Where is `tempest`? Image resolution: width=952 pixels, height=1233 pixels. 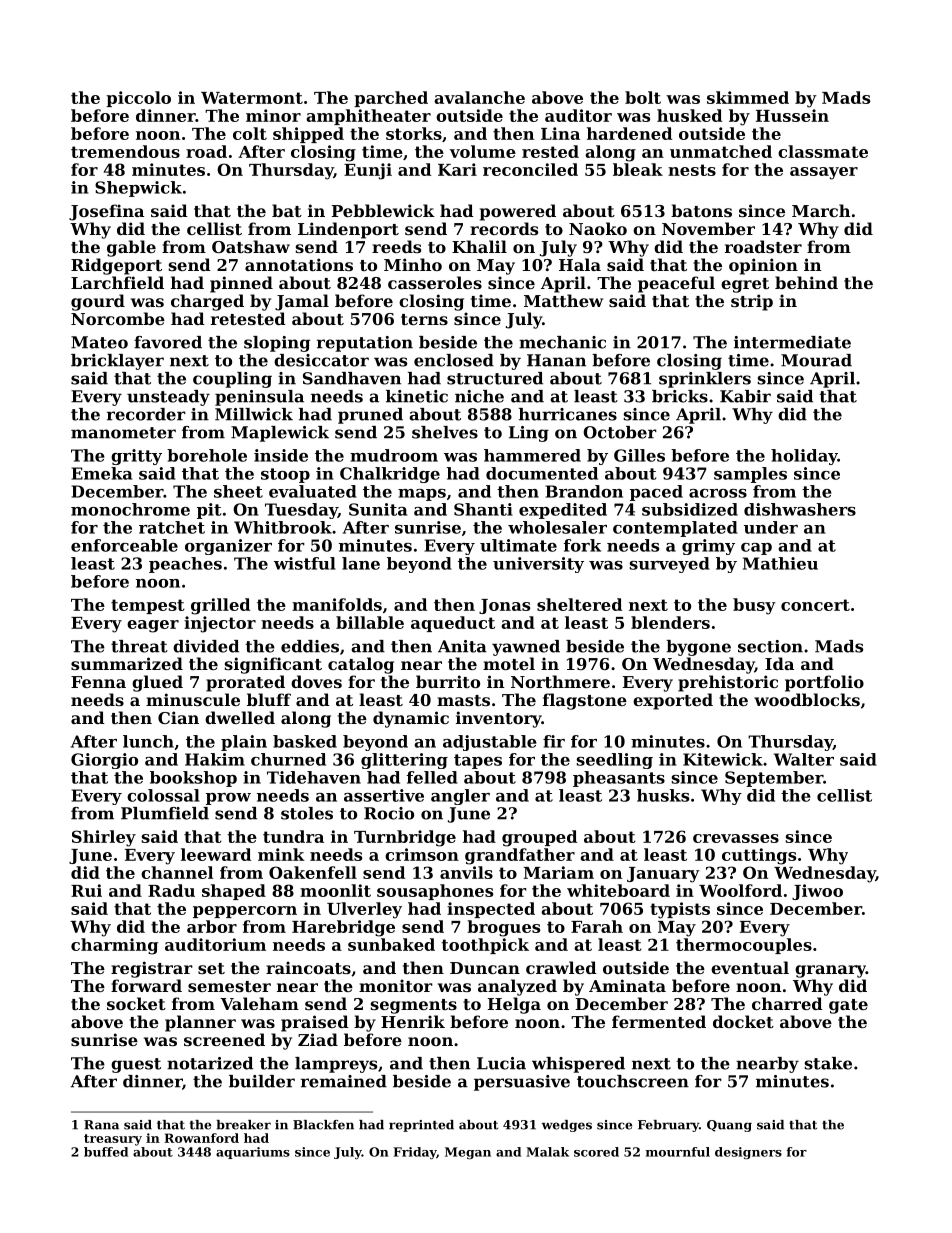
tempest is located at coordinates (148, 606).
